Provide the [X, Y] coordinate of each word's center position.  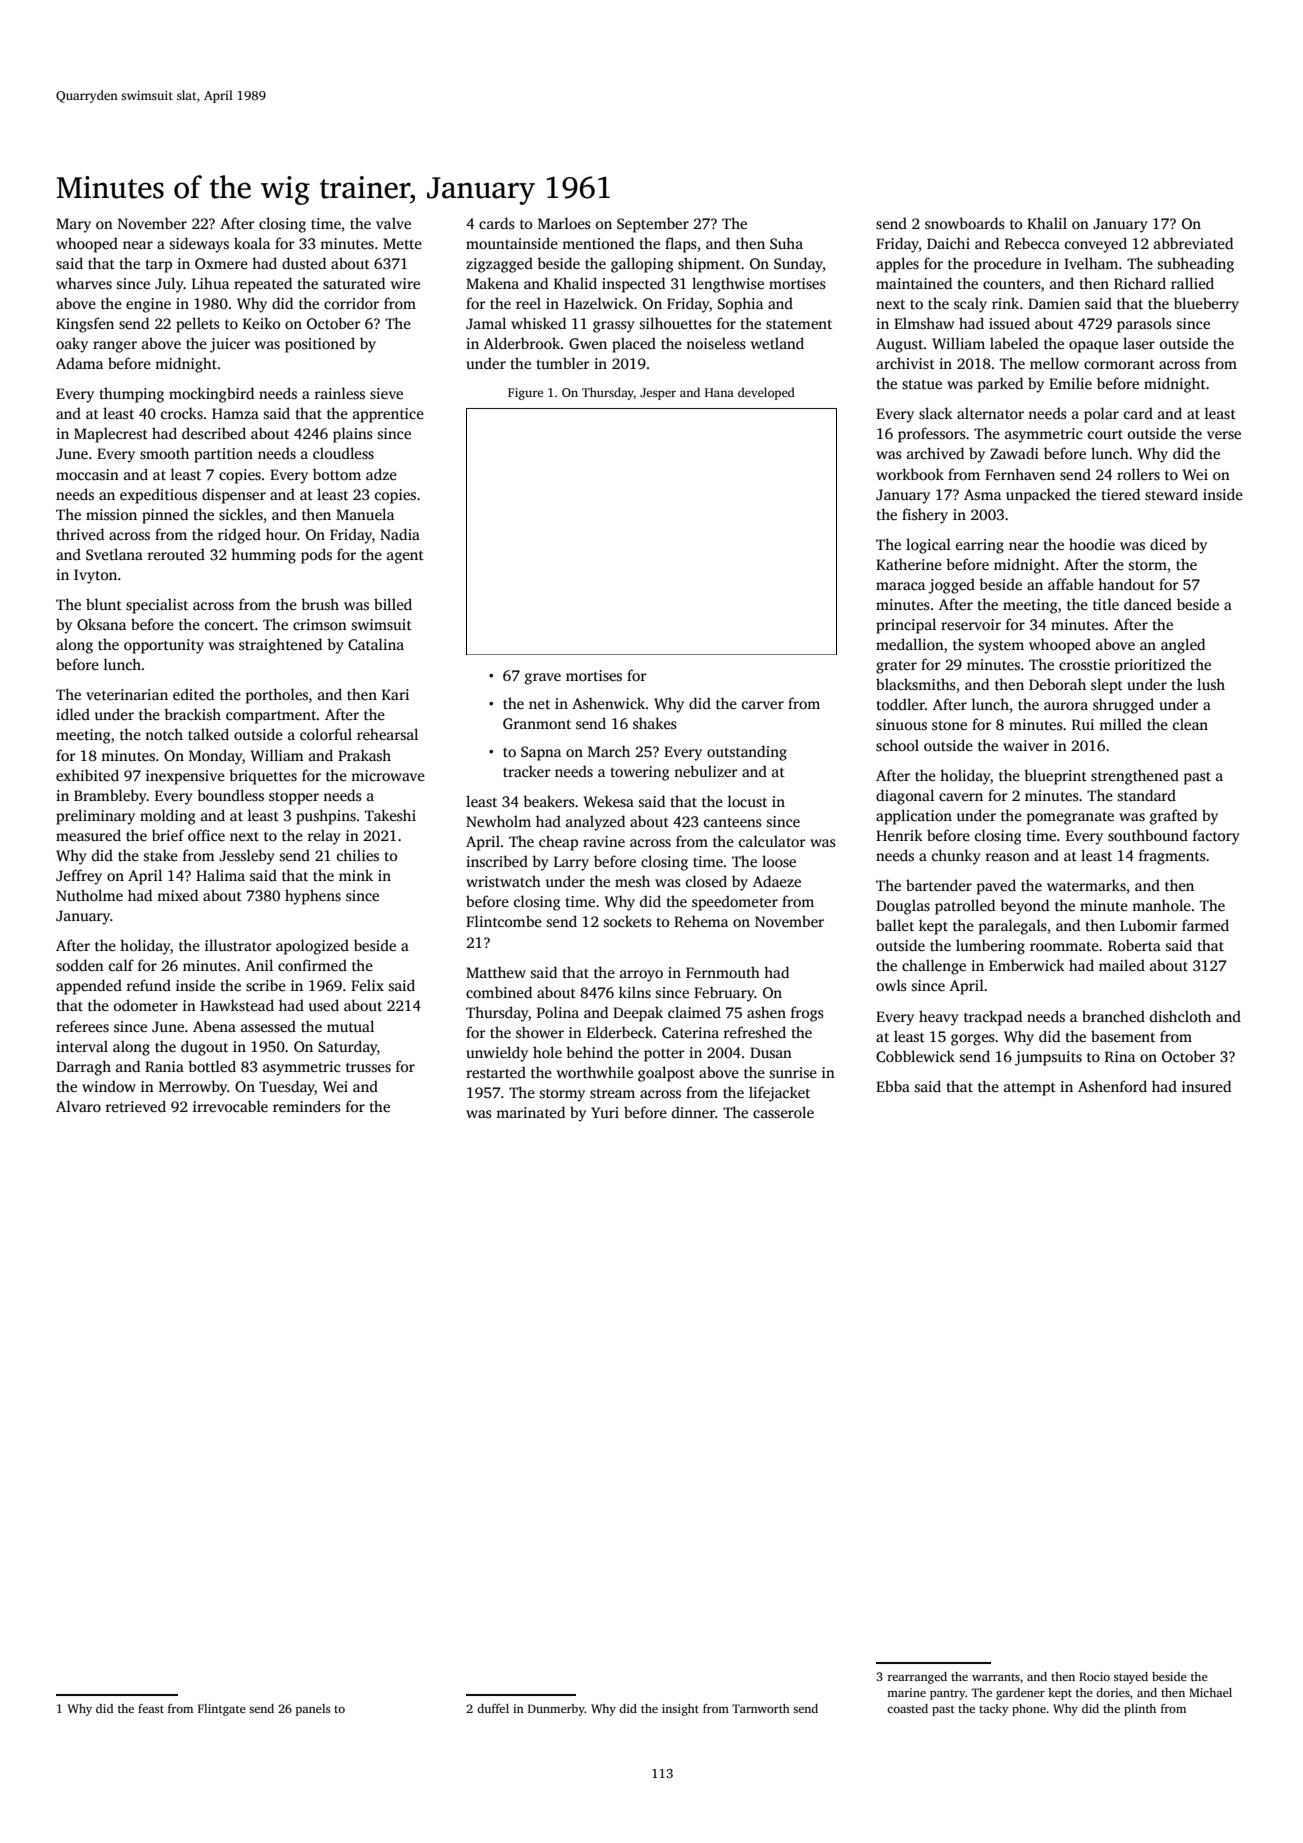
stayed [1131, 1678]
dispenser [234, 496]
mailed [1122, 965]
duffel [493, 1708]
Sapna [541, 753]
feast [151, 1708]
